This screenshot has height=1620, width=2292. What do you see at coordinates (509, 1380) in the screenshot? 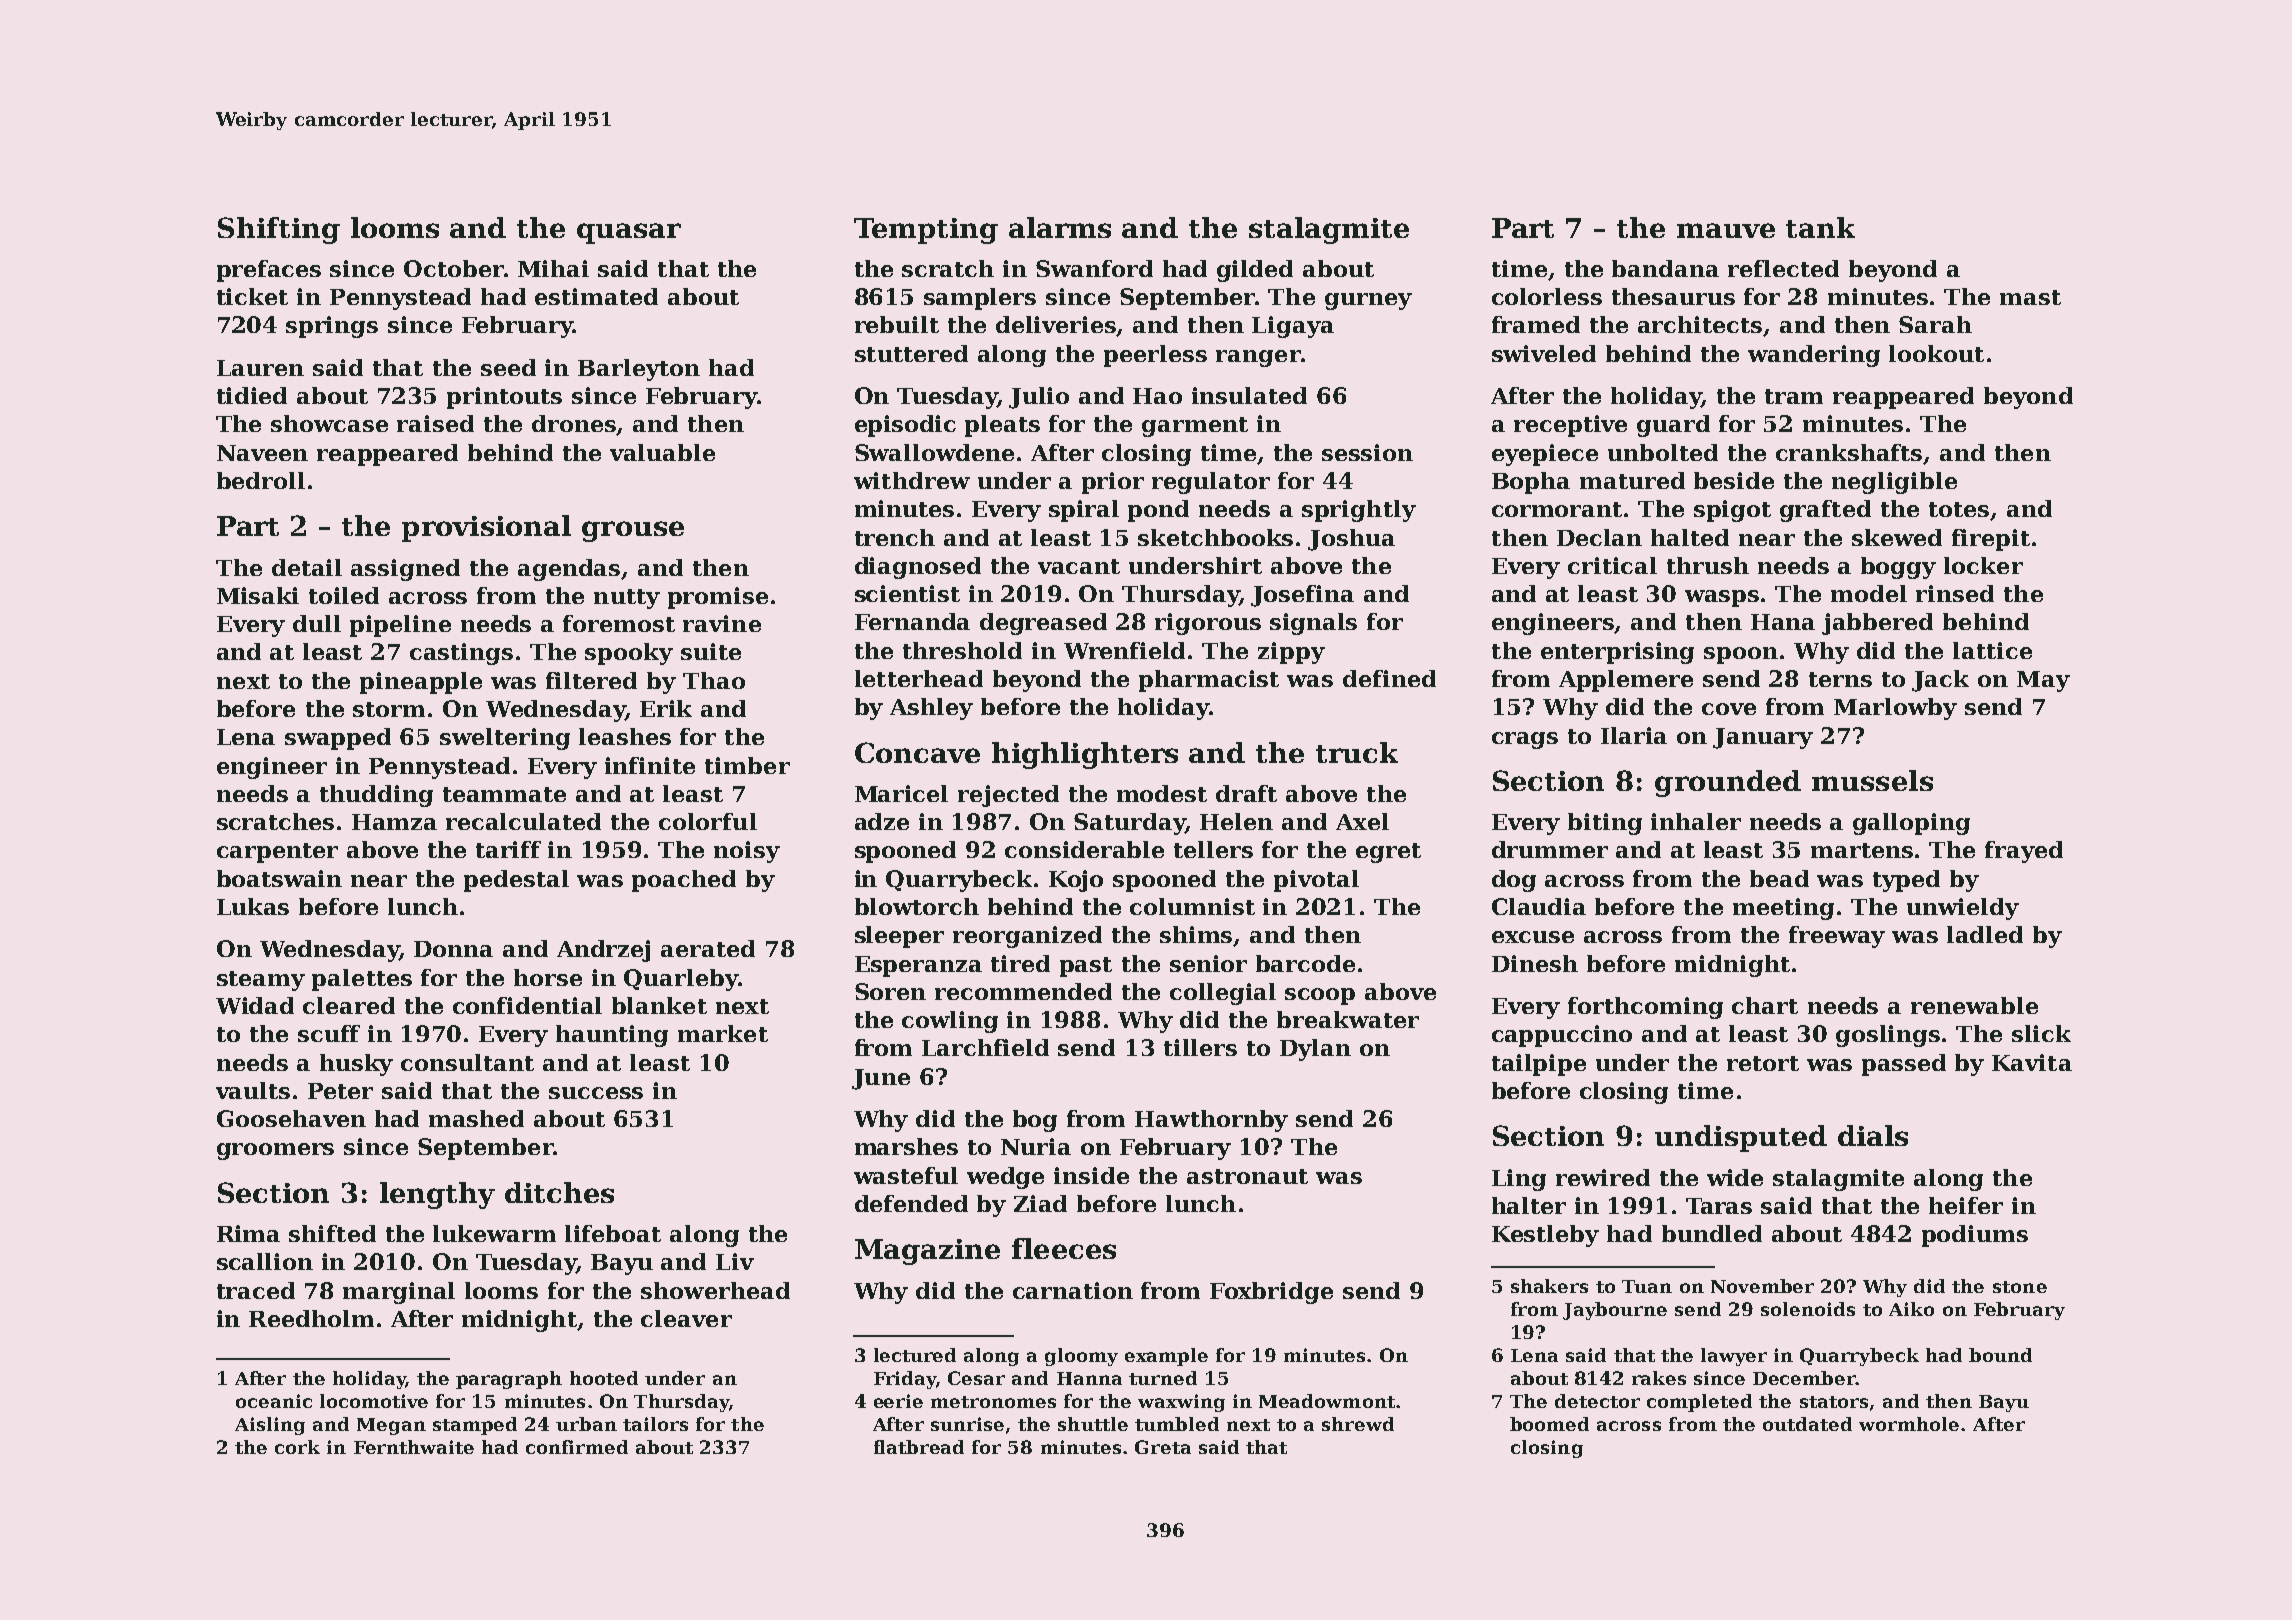
I see `paragraph` at bounding box center [509, 1380].
